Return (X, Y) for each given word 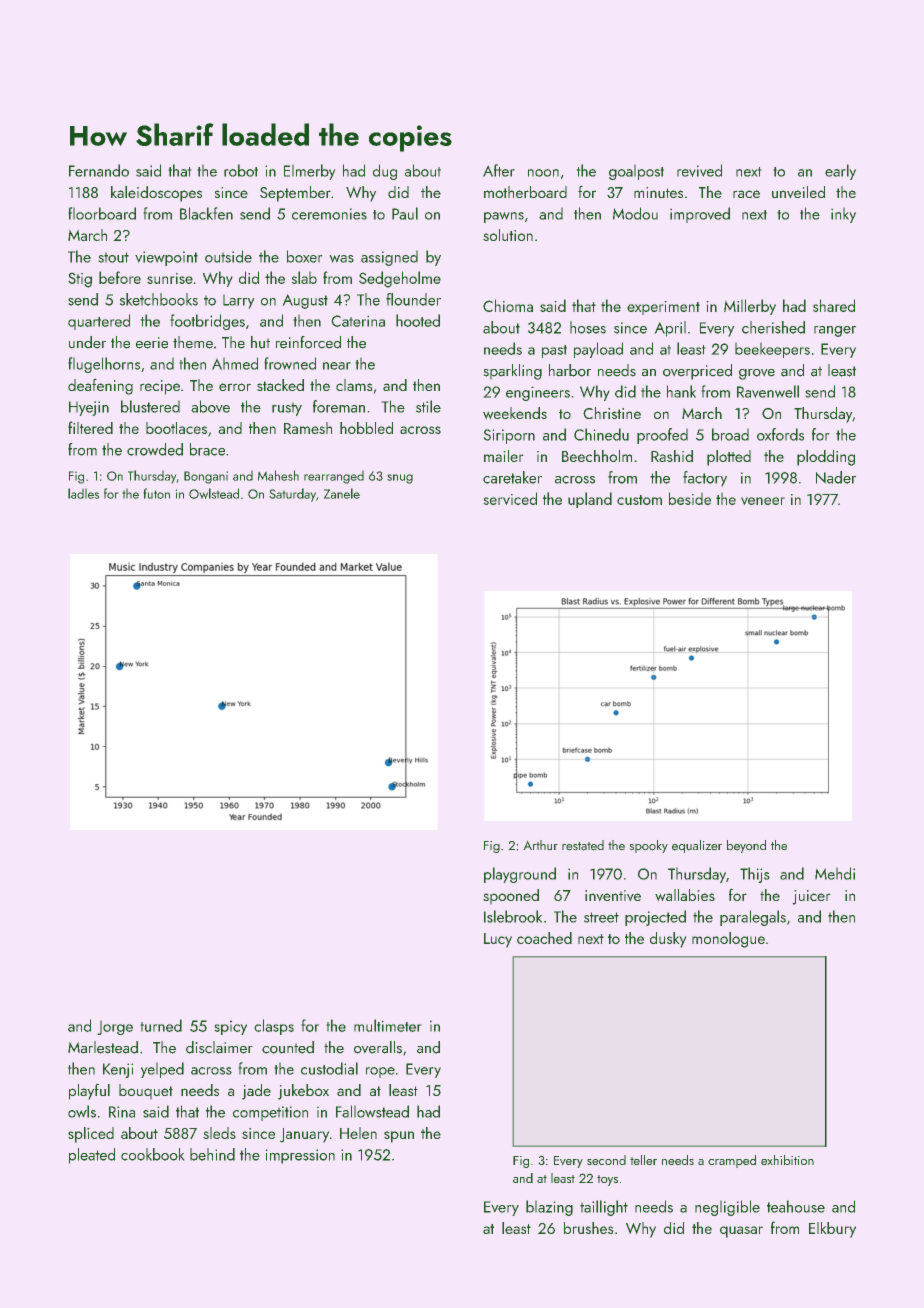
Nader (836, 477)
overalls (378, 1047)
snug (400, 479)
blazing (549, 1208)
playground (520, 875)
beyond (746, 846)
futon (156, 493)
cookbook (153, 1154)
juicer (811, 897)
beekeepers (772, 350)
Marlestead (103, 1047)
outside (228, 256)
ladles (83, 493)
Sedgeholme (400, 279)
